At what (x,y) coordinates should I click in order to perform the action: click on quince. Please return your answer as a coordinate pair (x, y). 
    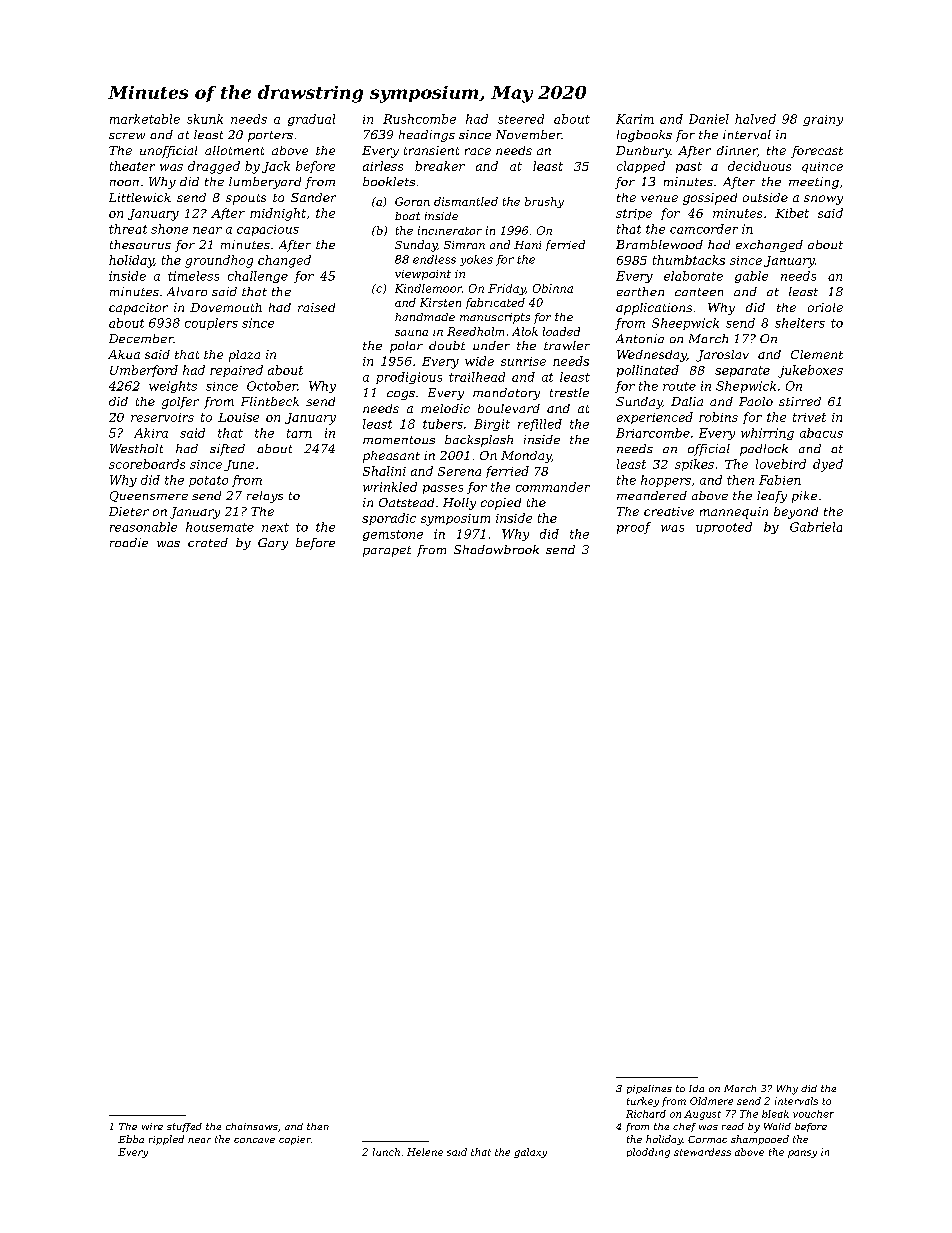
    Looking at the image, I should click on (822, 167).
